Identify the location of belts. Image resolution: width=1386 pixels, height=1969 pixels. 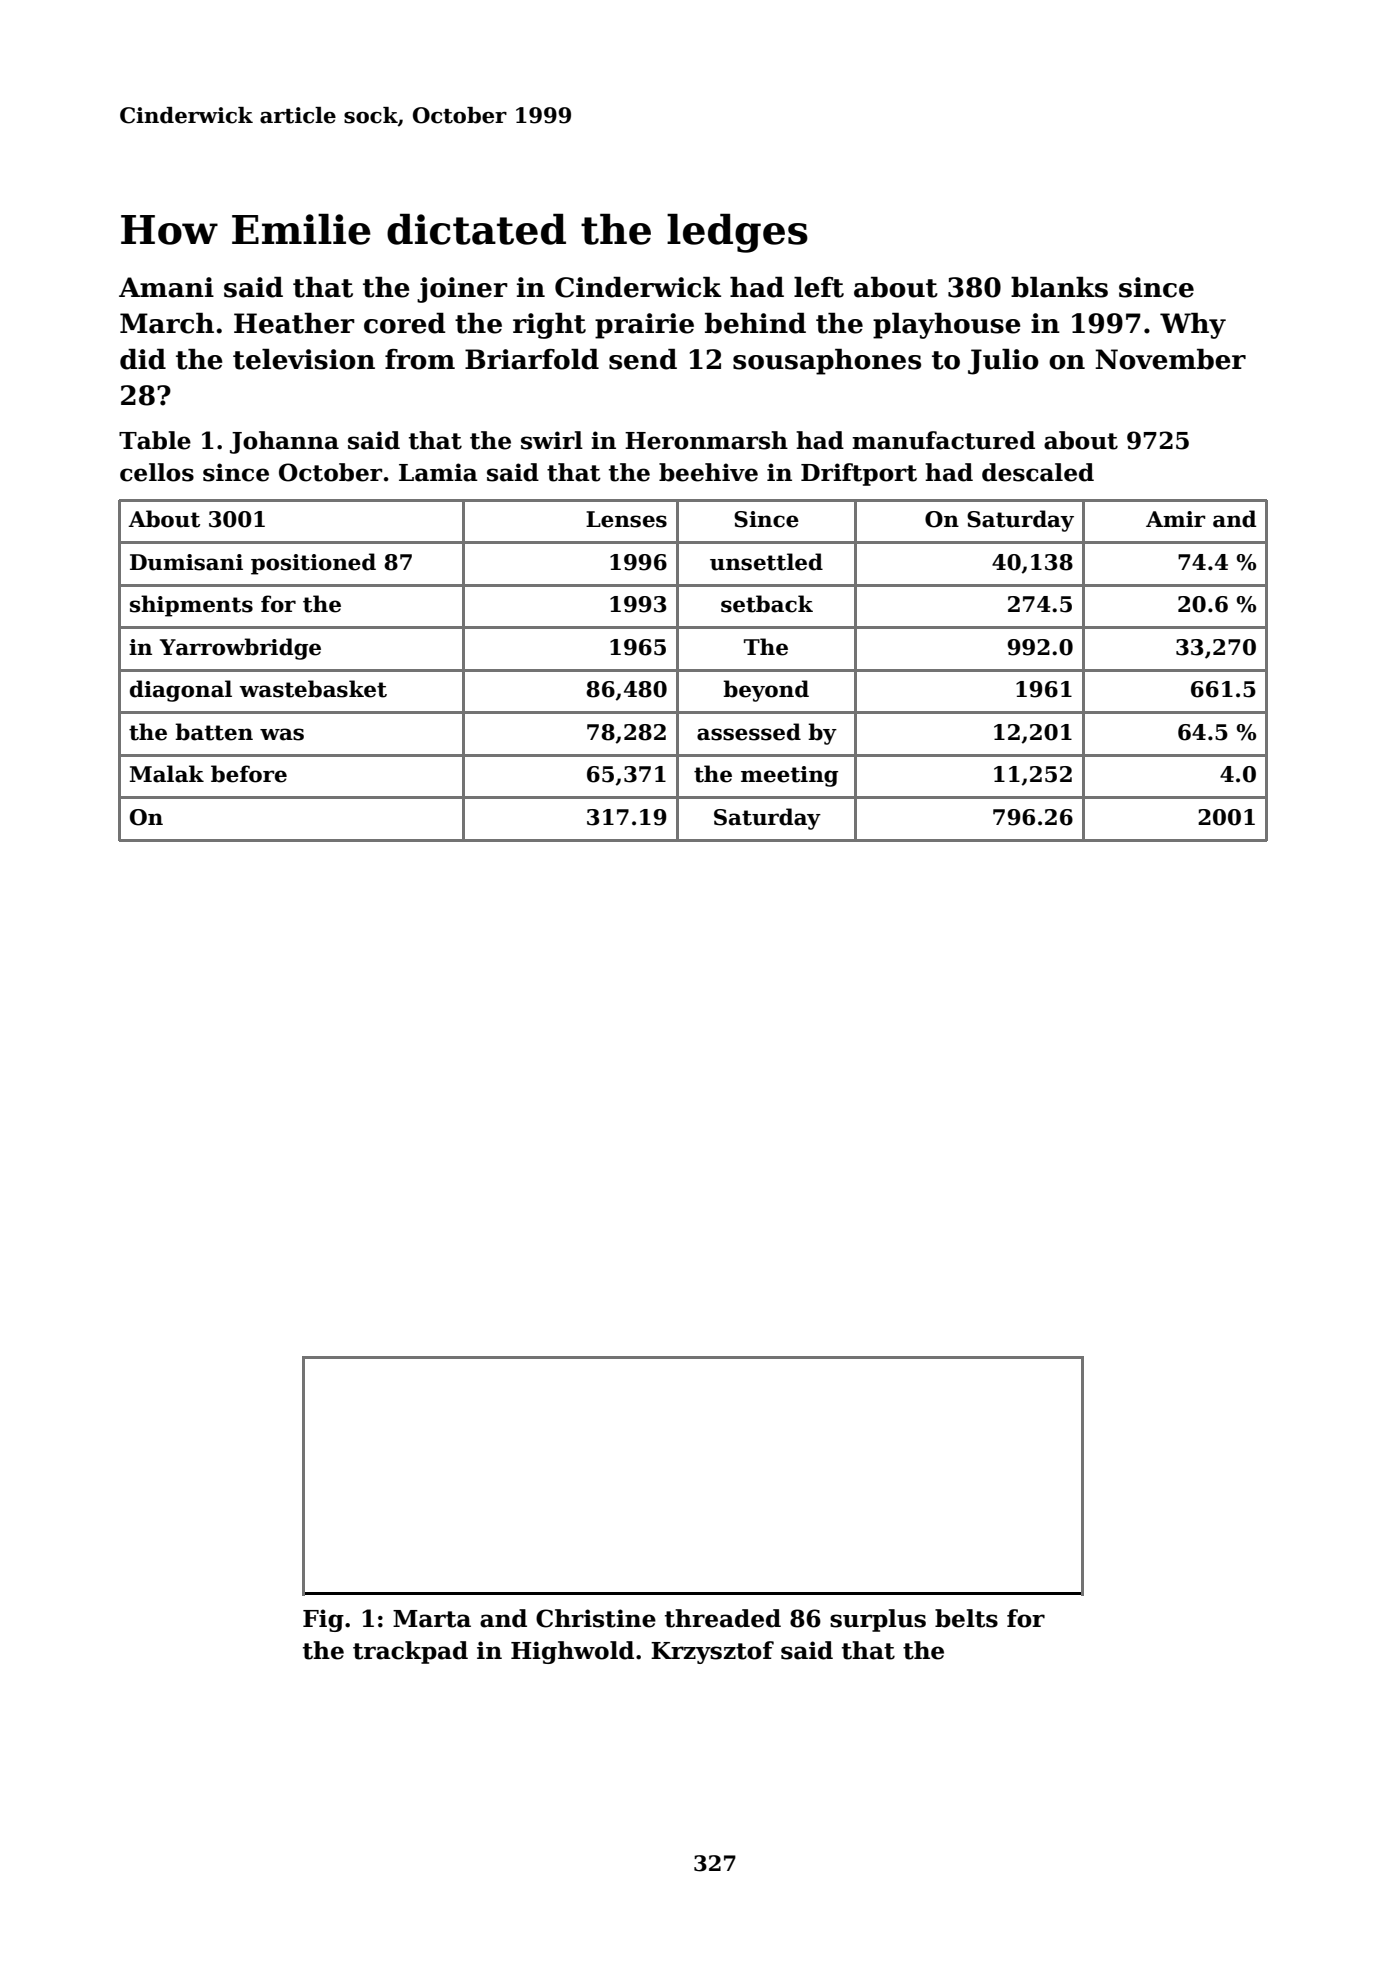
(966, 1618).
